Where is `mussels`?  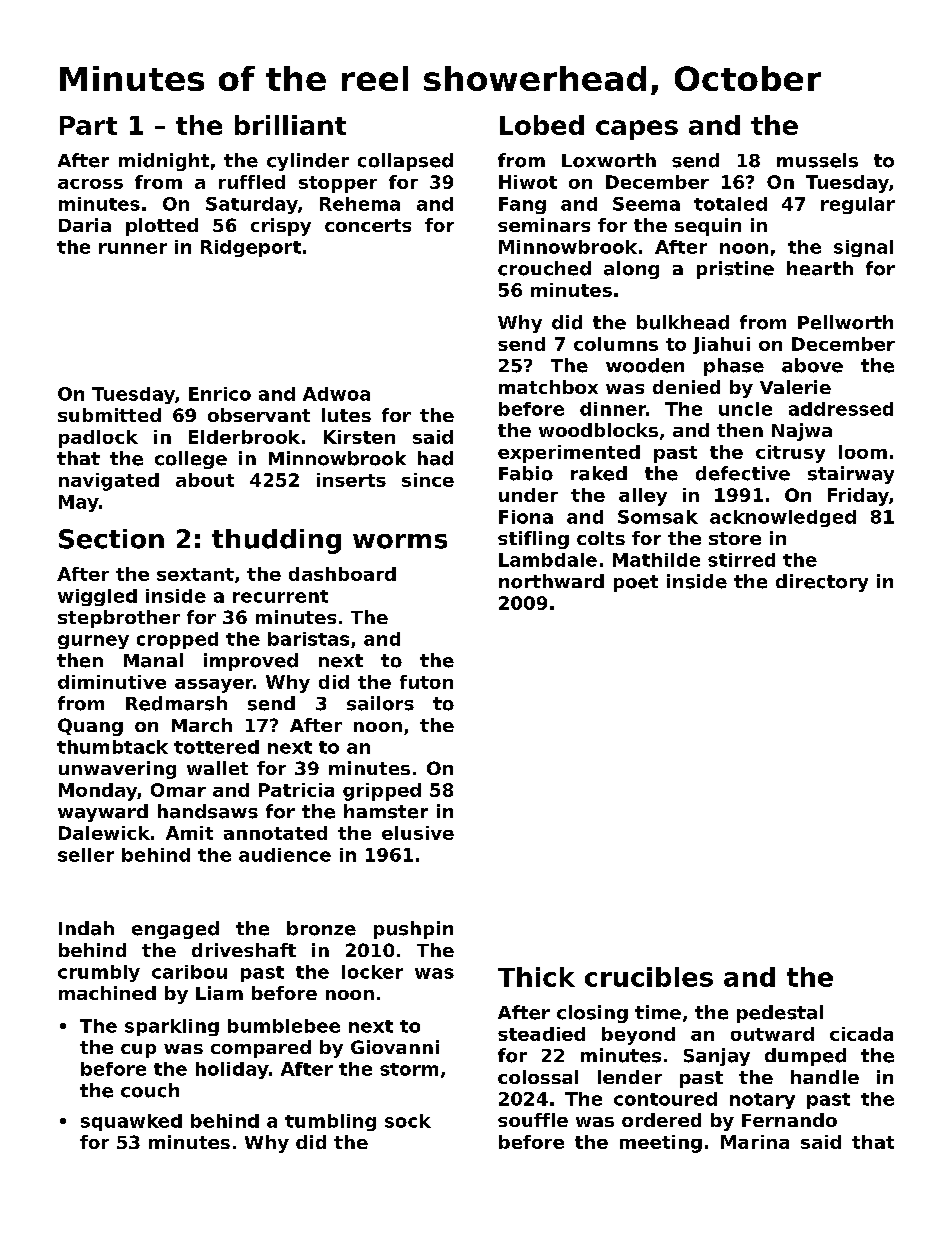
mussels is located at coordinates (817, 160).
